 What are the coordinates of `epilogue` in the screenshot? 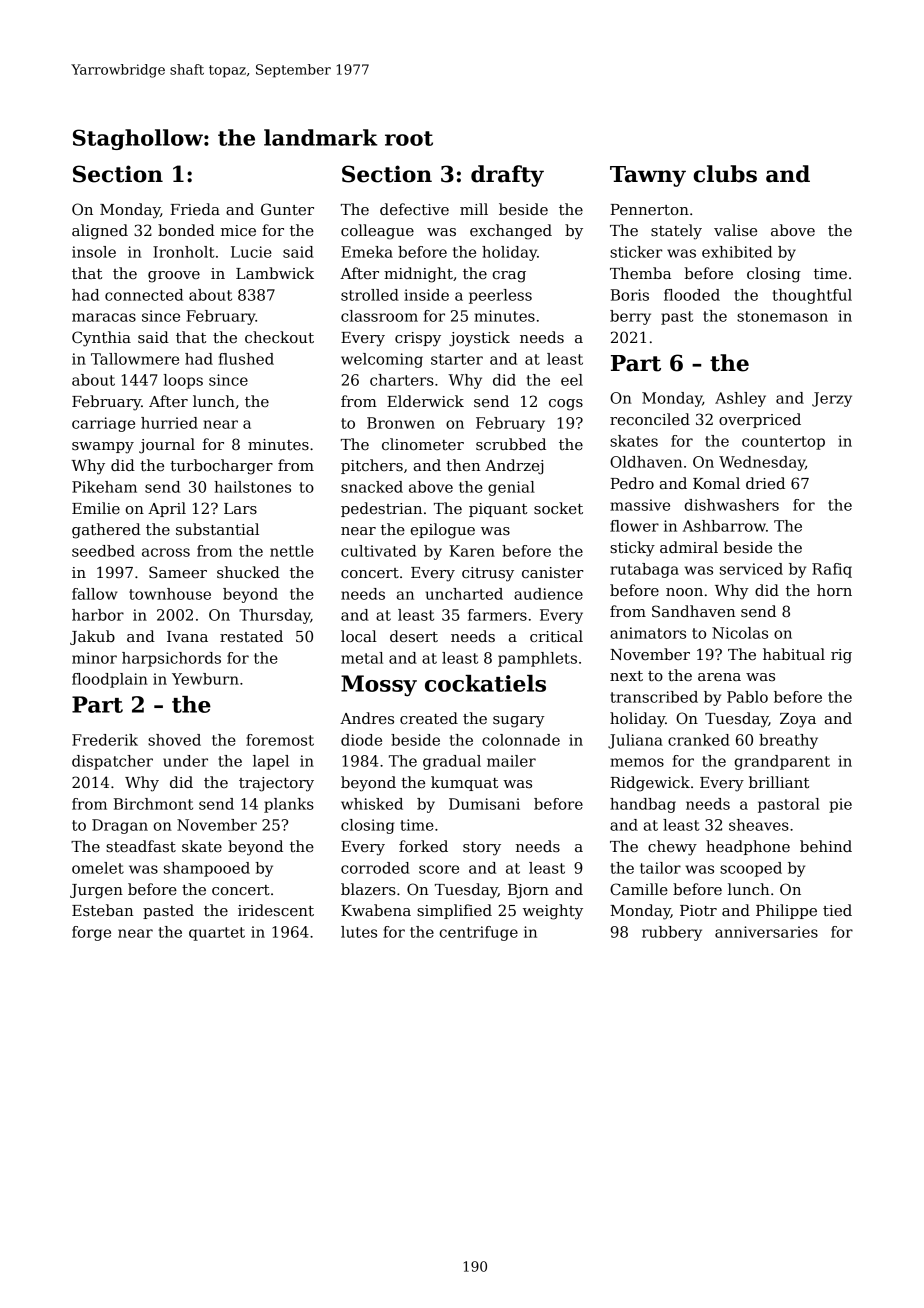 It's located at (443, 531).
